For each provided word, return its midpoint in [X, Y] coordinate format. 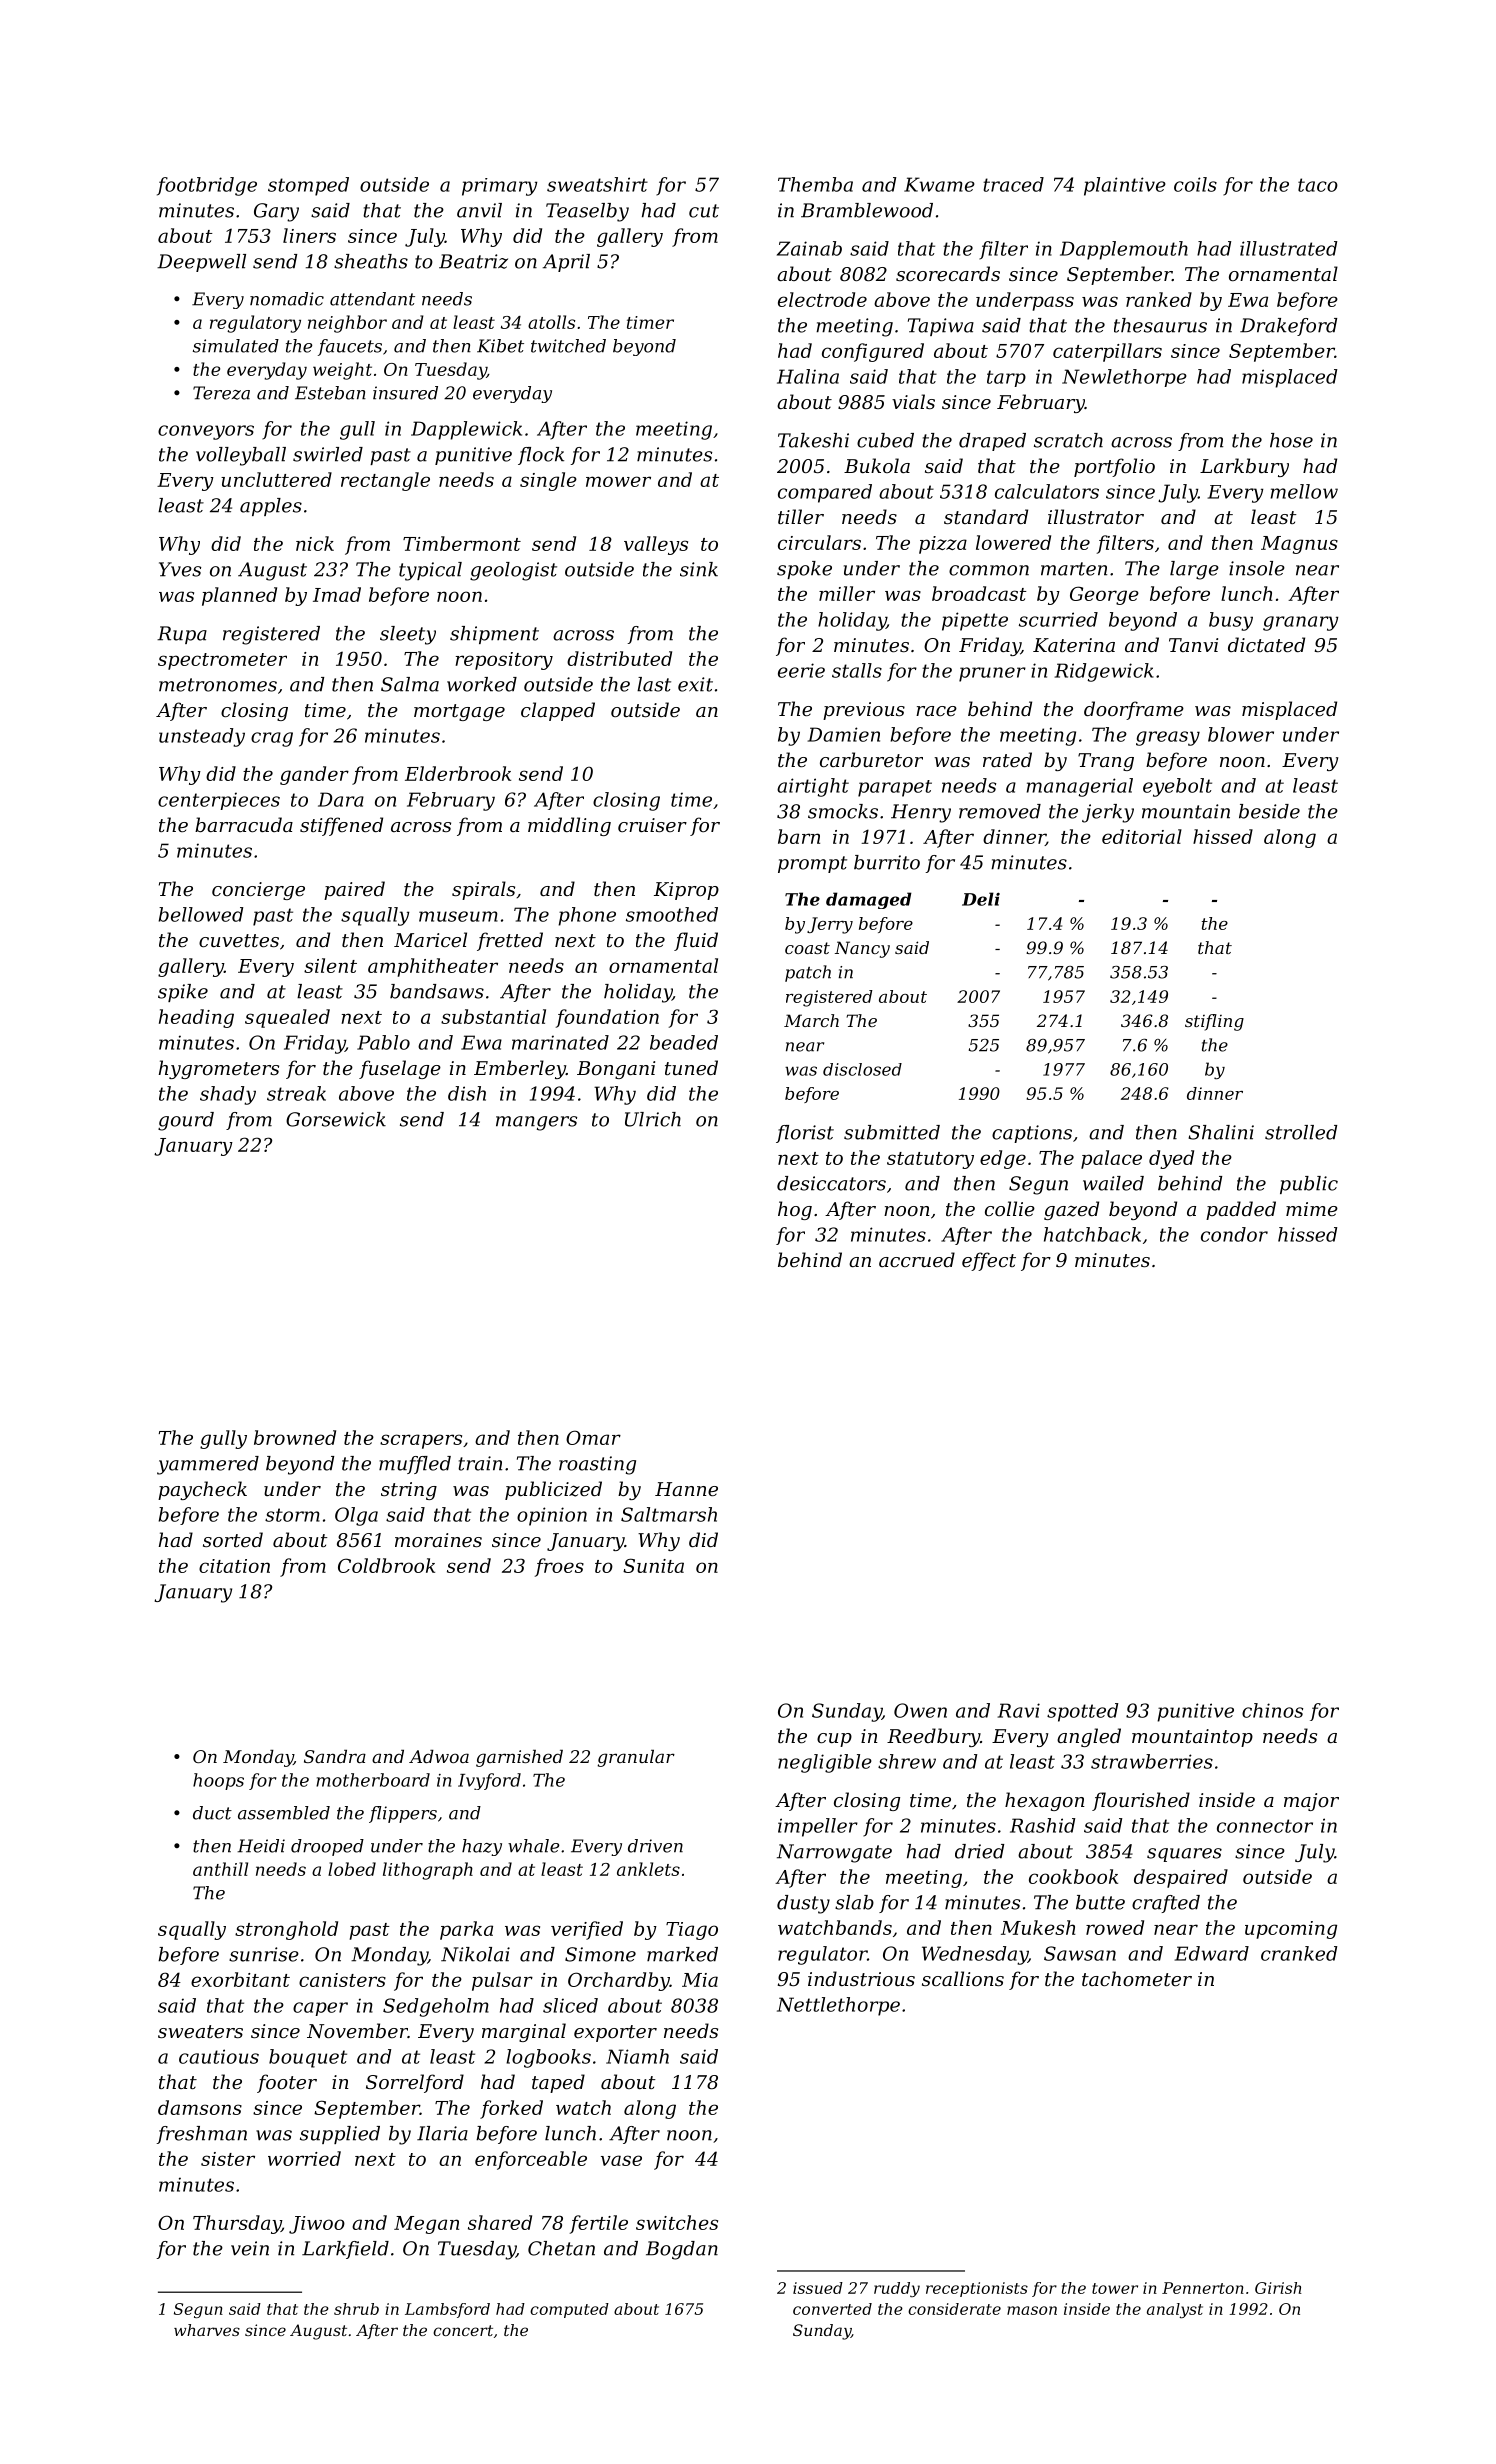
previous [864, 711]
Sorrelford [415, 2083]
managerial [1080, 787]
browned [295, 1437]
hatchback [1092, 1234]
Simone [600, 1954]
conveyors [206, 432]
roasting [597, 1465]
